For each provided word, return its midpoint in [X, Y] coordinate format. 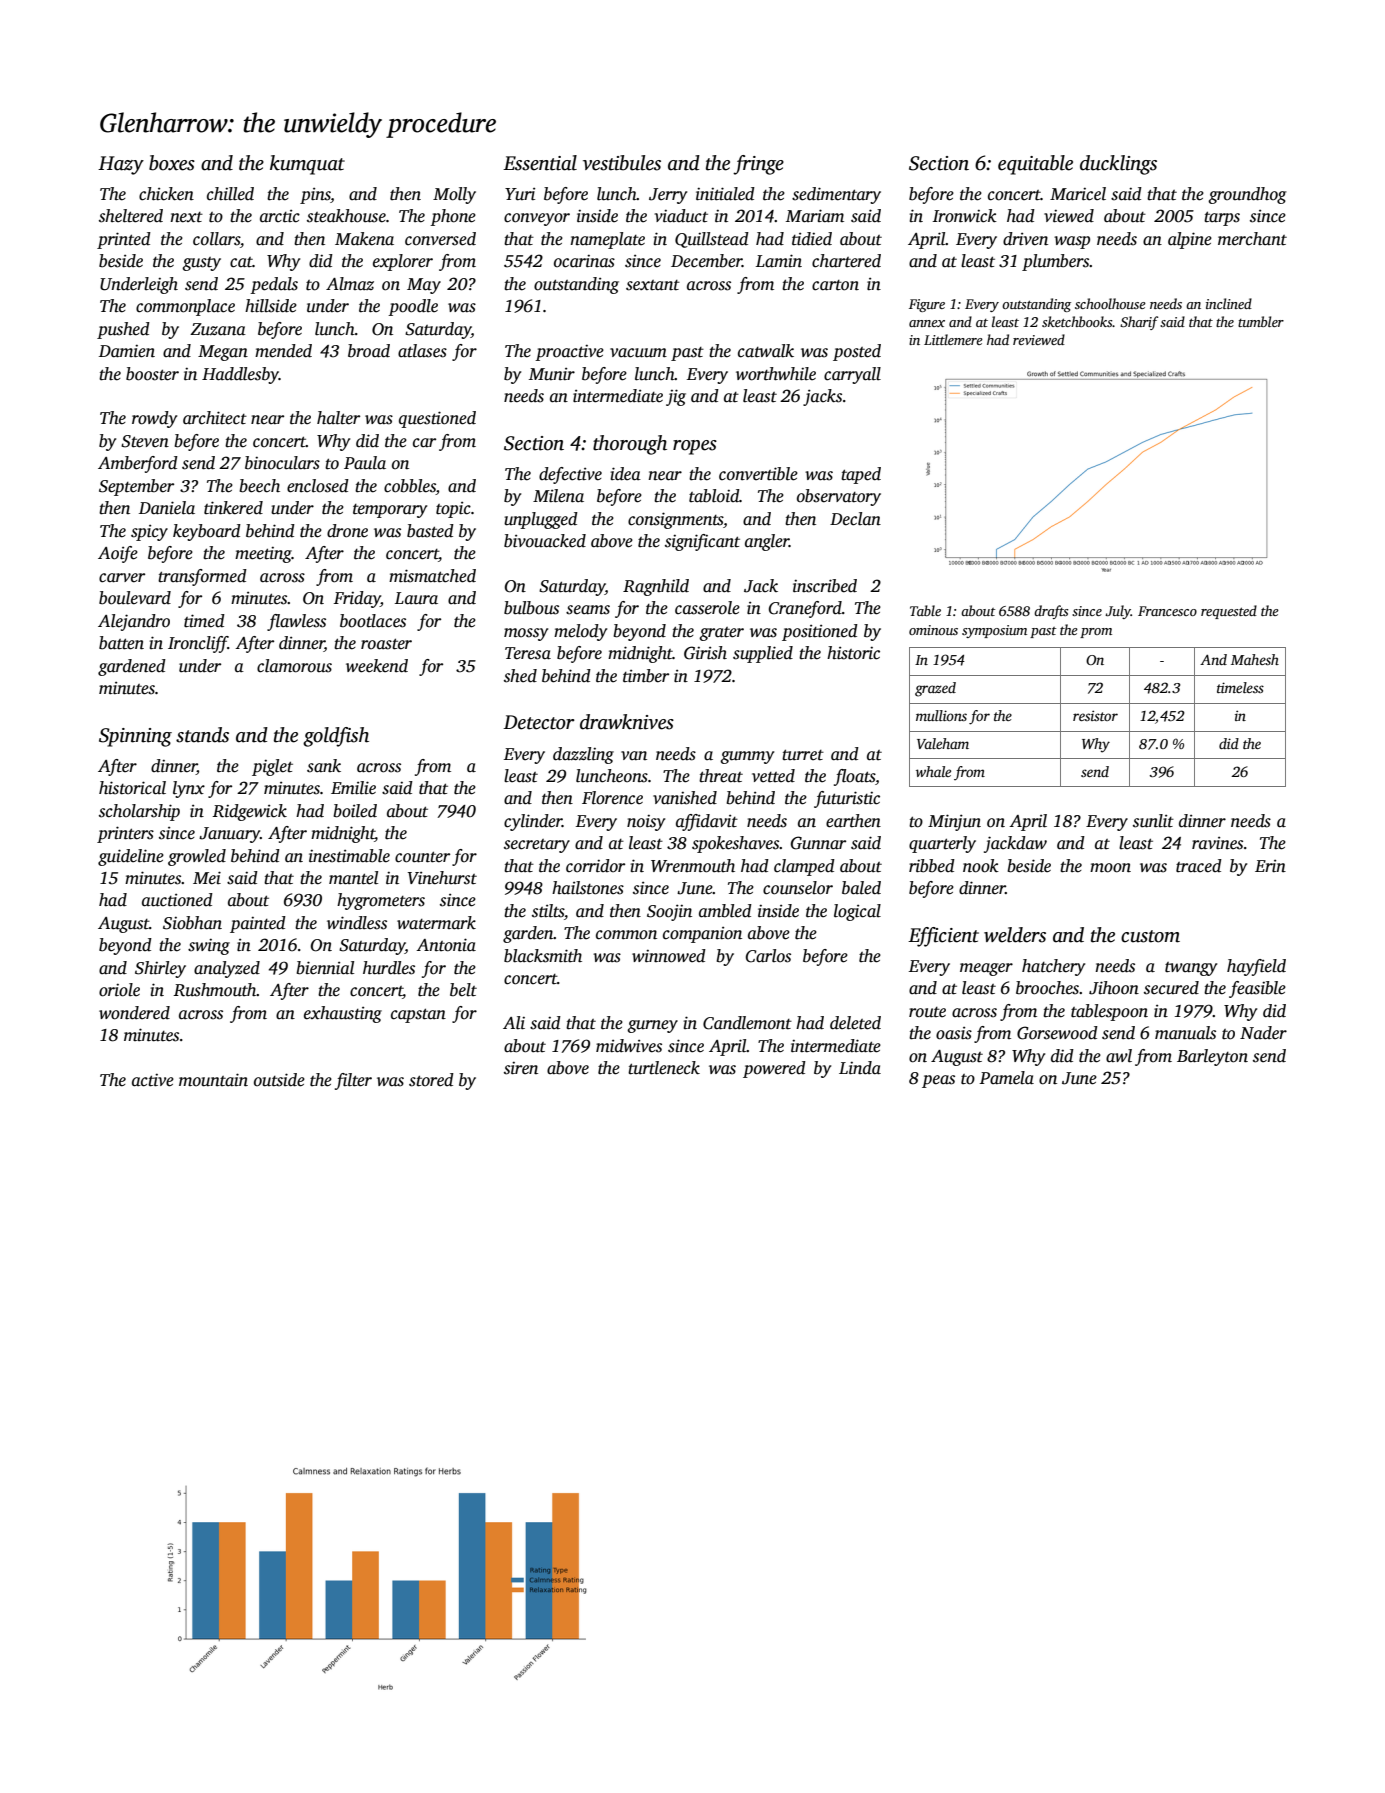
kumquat [307, 165]
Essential [540, 163]
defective [570, 475]
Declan [855, 519]
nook [981, 866]
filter [353, 1081]
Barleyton [1212, 1057]
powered [774, 1069]
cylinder [533, 822]
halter [338, 418]
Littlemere [953, 339]
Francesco [1167, 611]
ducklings [1118, 165]
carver [122, 578]
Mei [207, 878]
